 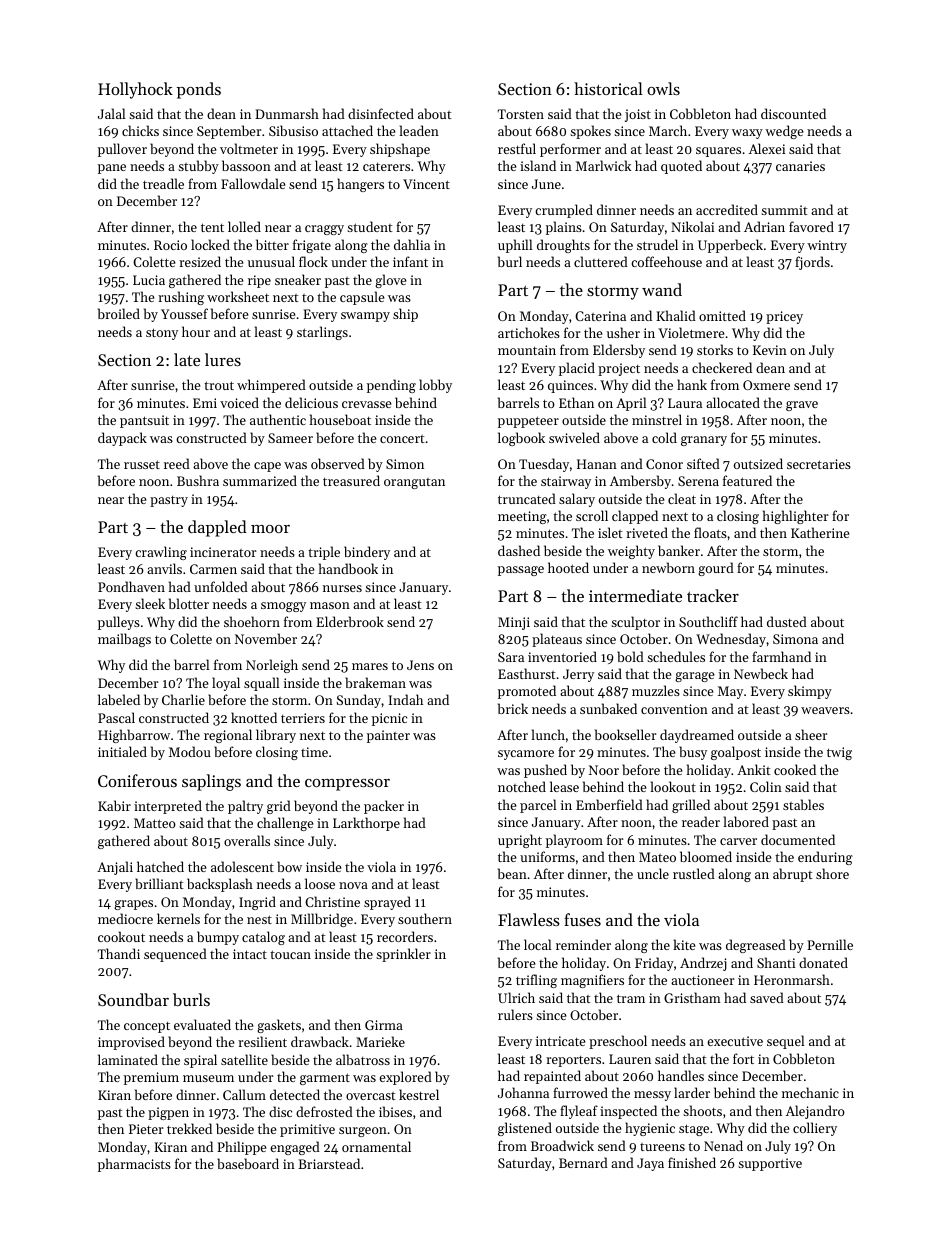 What do you see at coordinates (562, 656) in the image?
I see `inventoried` at bounding box center [562, 656].
